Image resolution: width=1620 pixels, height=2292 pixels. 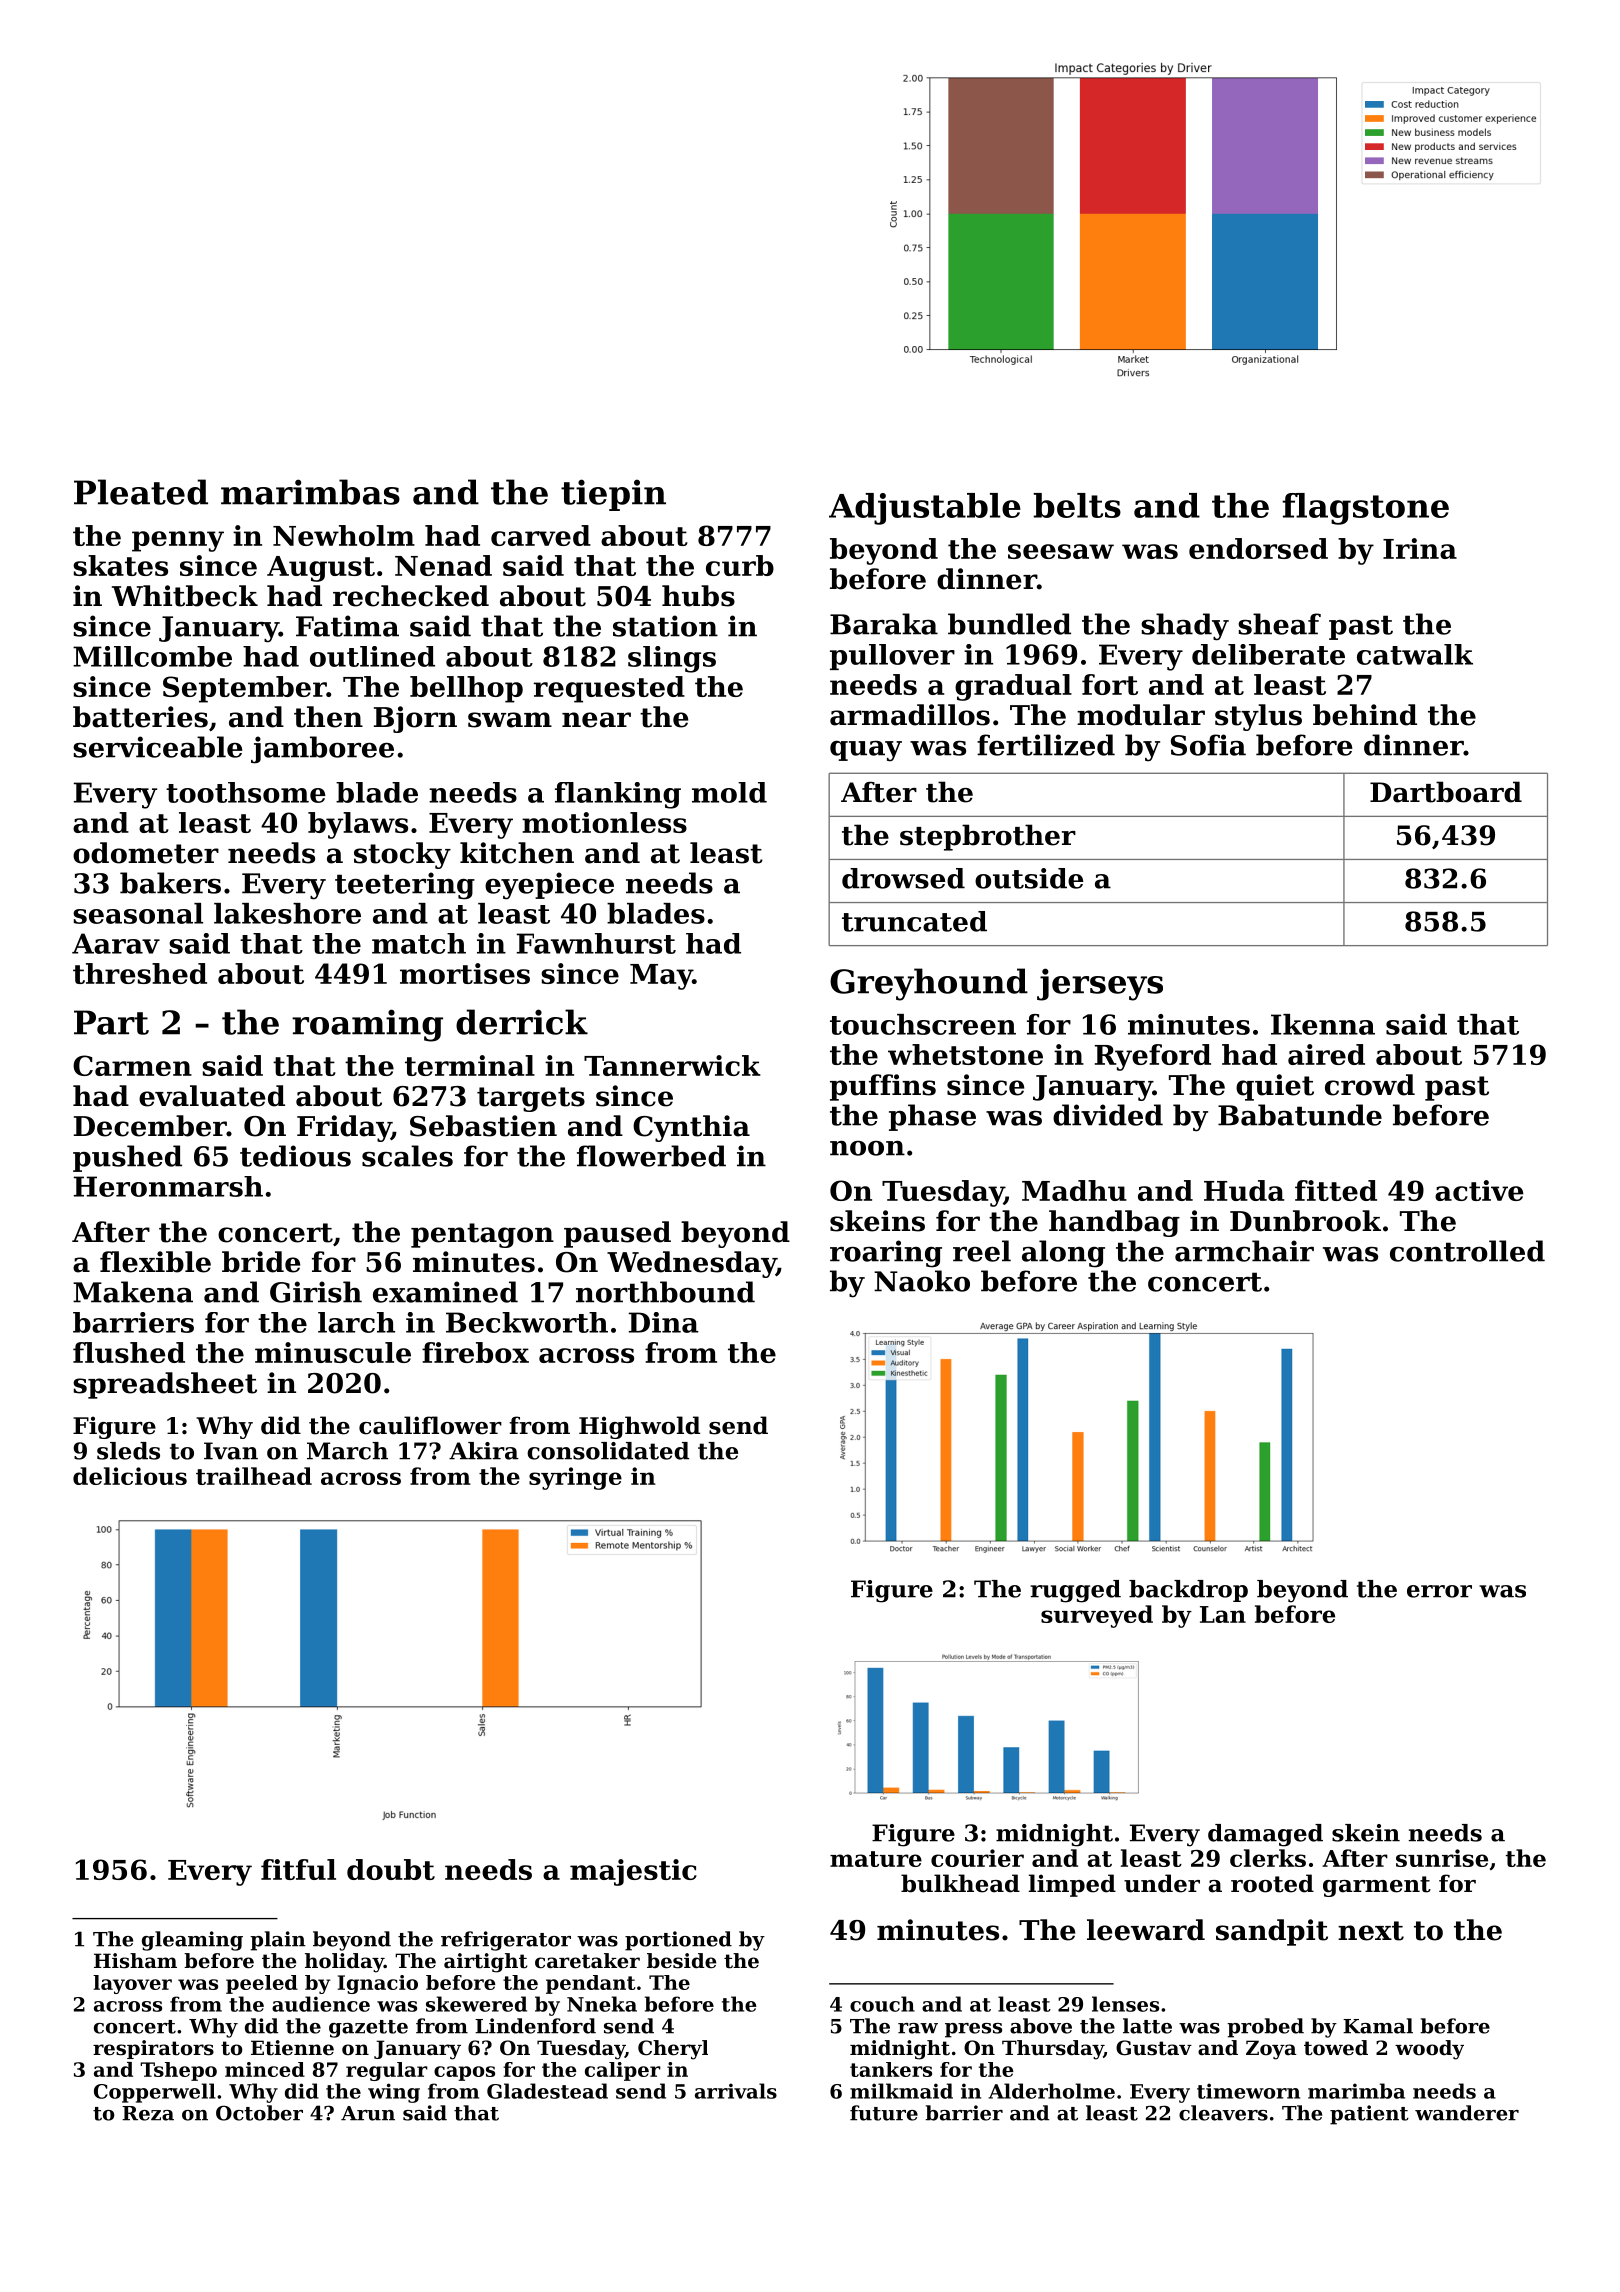 What do you see at coordinates (1365, 509) in the screenshot?
I see `flagstone` at bounding box center [1365, 509].
